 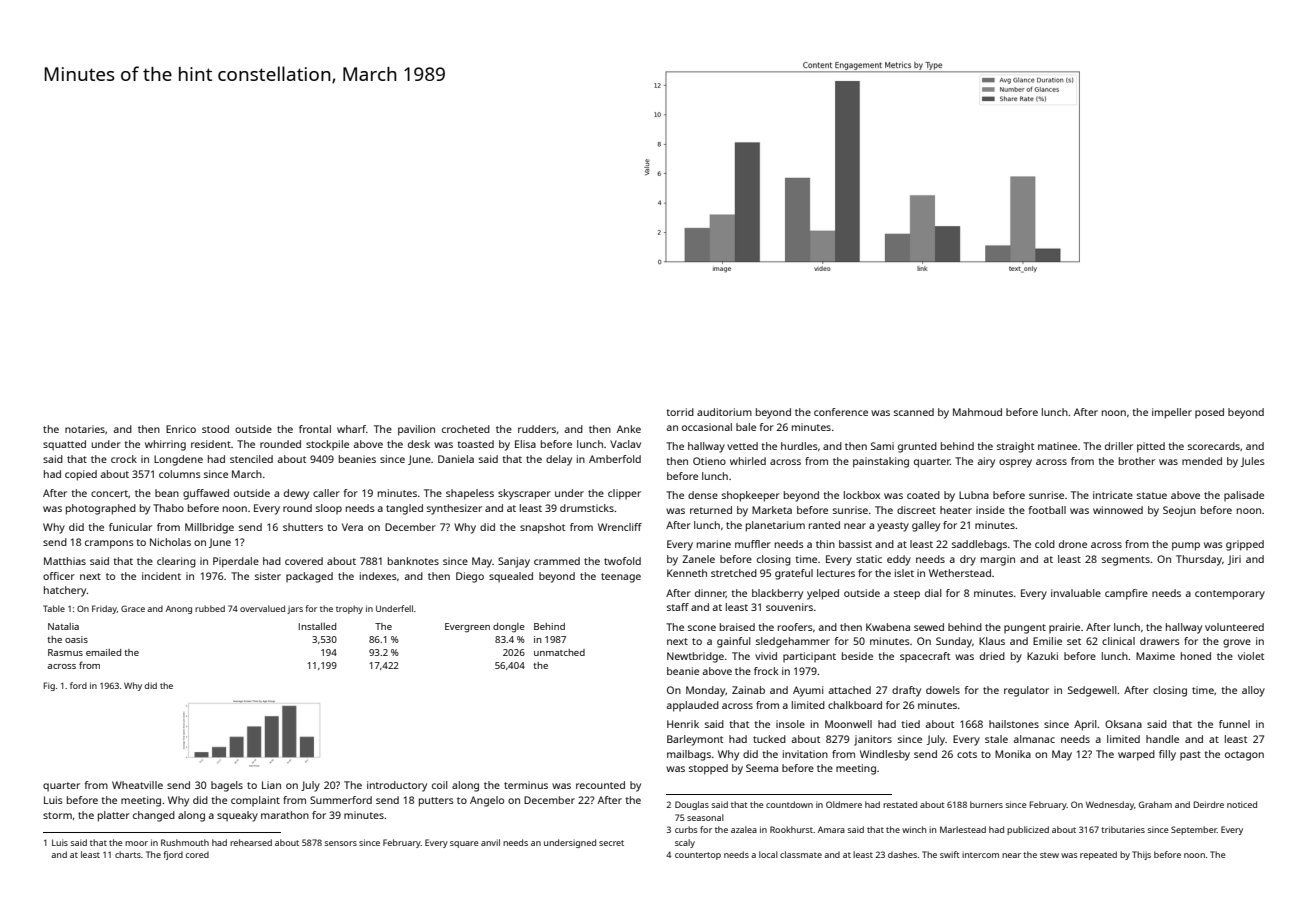 I want to click on Mahmoud, so click(x=977, y=412).
